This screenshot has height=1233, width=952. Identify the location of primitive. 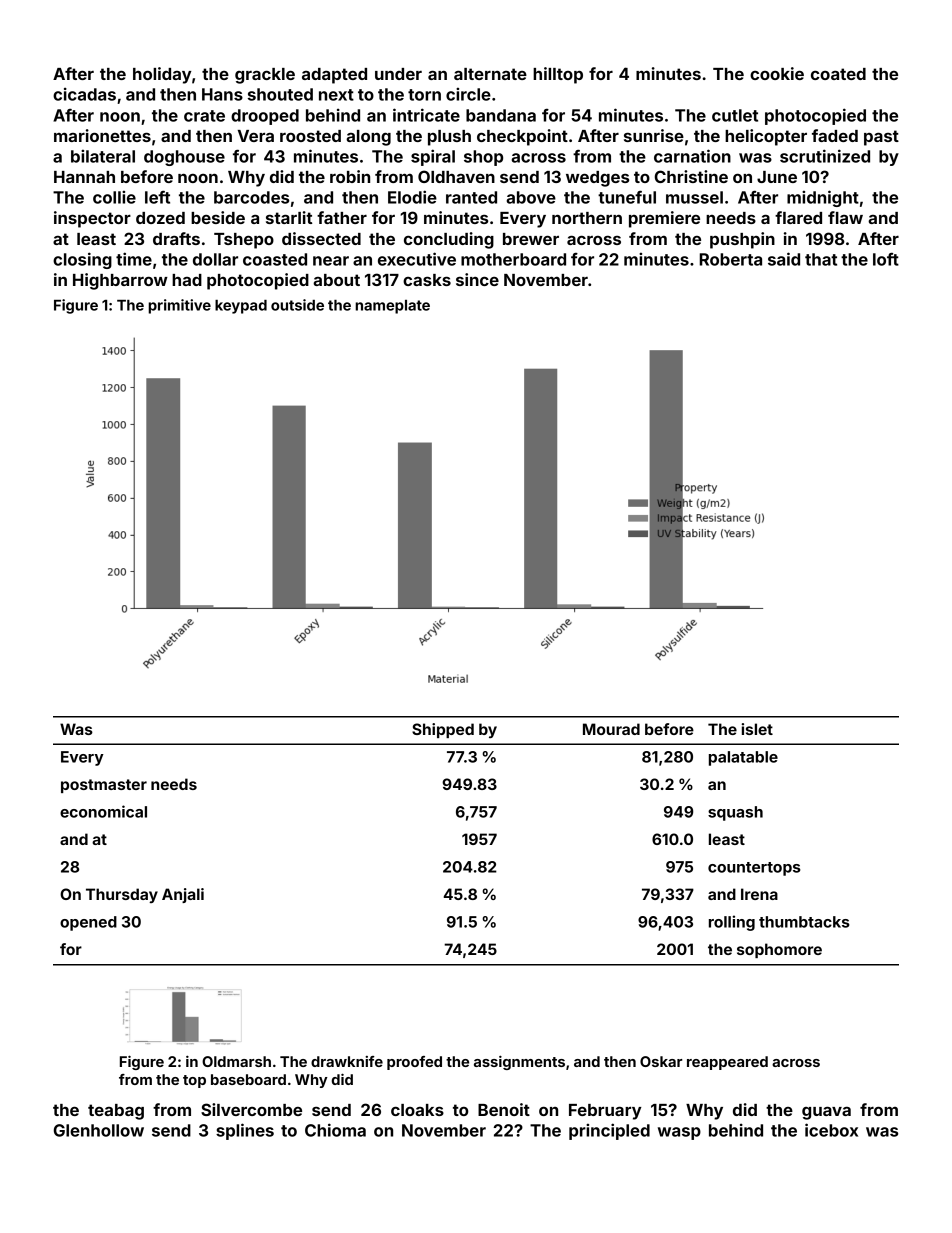
(179, 306).
